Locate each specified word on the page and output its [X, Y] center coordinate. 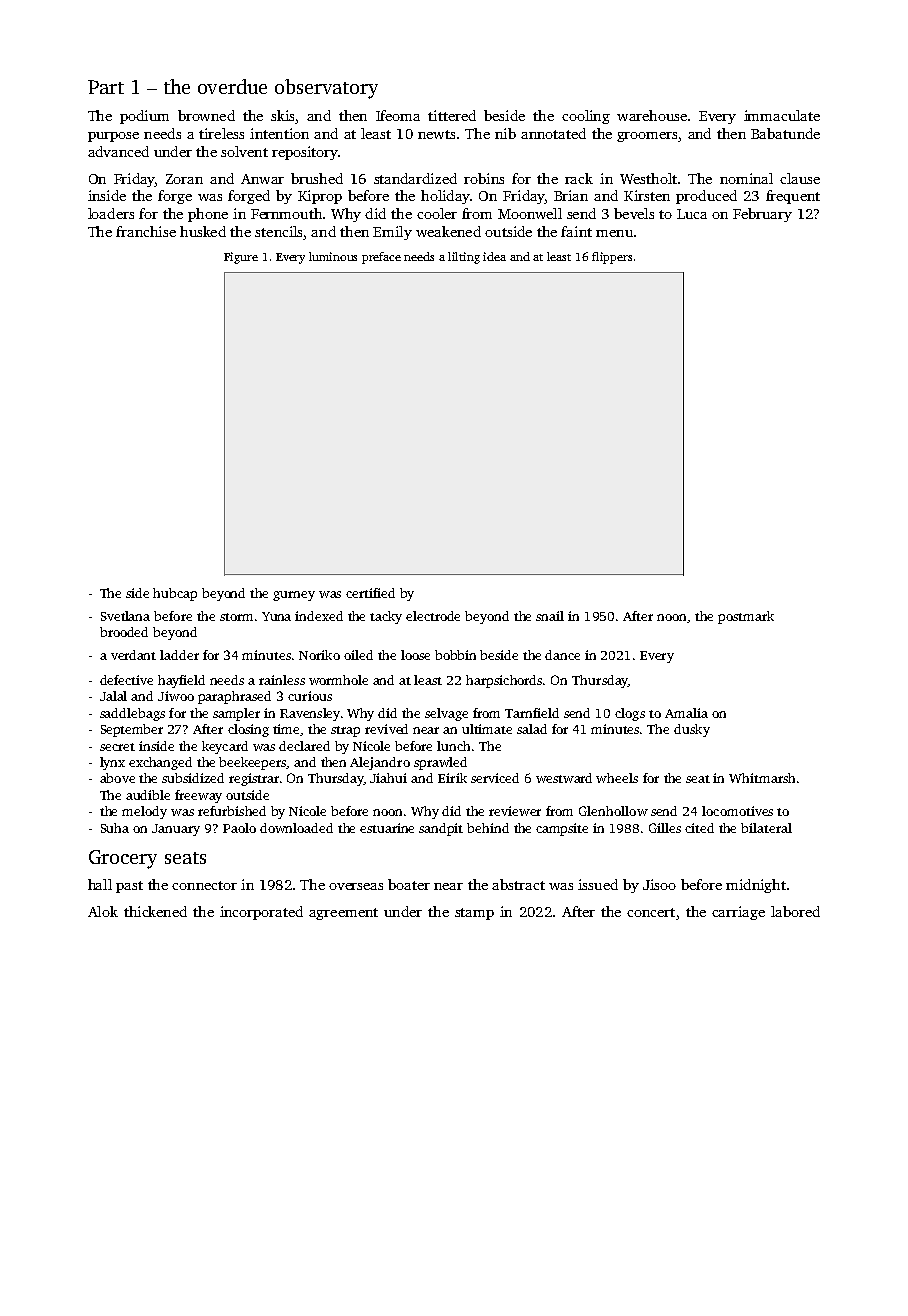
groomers [647, 137]
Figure [241, 258]
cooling [586, 117]
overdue [232, 86]
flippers [612, 258]
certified [370, 593]
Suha [115, 828]
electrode [433, 616]
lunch [453, 746]
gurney [294, 596]
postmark [746, 617]
